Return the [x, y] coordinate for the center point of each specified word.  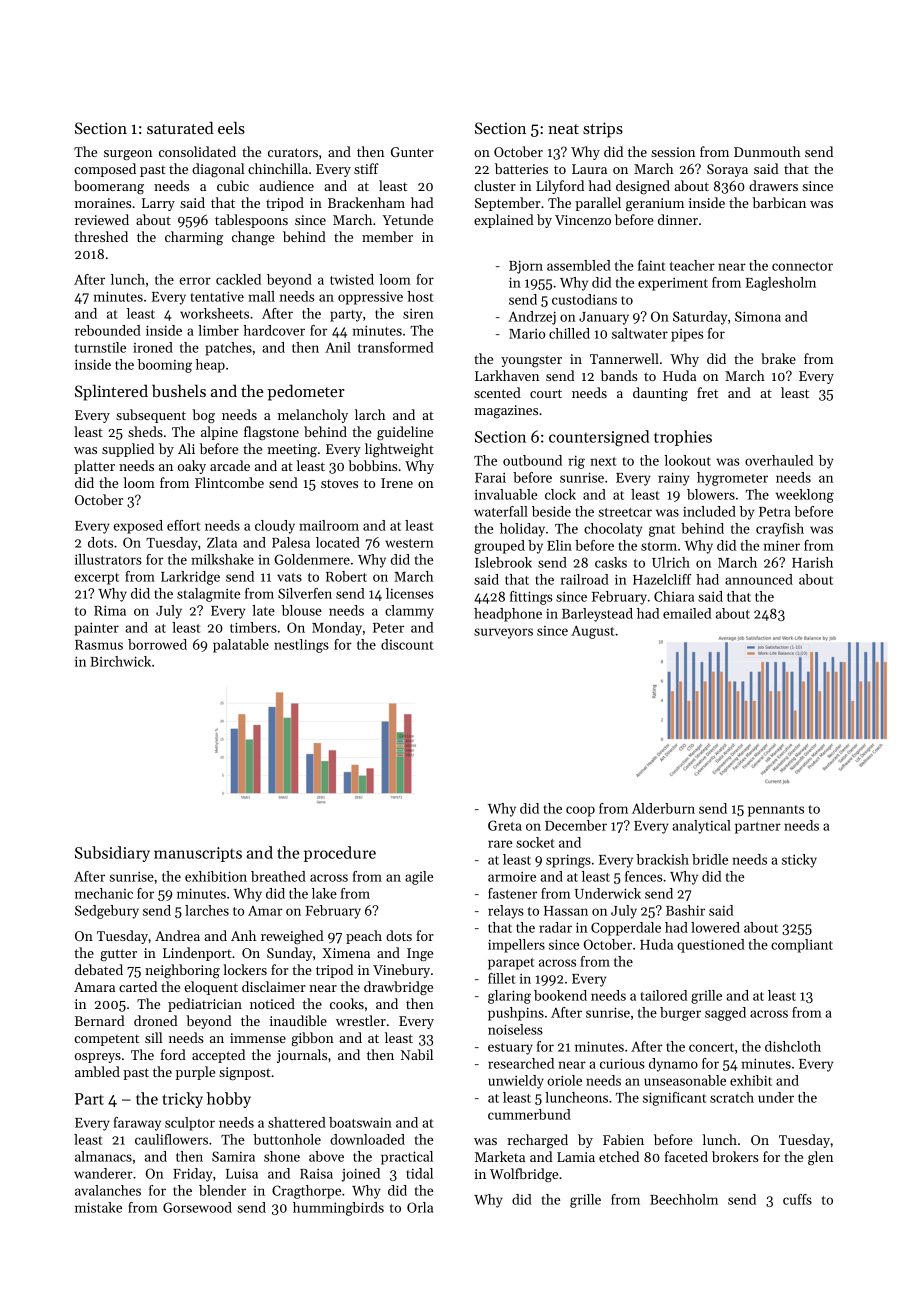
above [326, 1156]
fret [707, 392]
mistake [98, 1207]
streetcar [625, 512]
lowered [715, 927]
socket [535, 842]
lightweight [399, 450]
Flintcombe [229, 482]
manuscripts [198, 854]
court [546, 393]
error [195, 281]
